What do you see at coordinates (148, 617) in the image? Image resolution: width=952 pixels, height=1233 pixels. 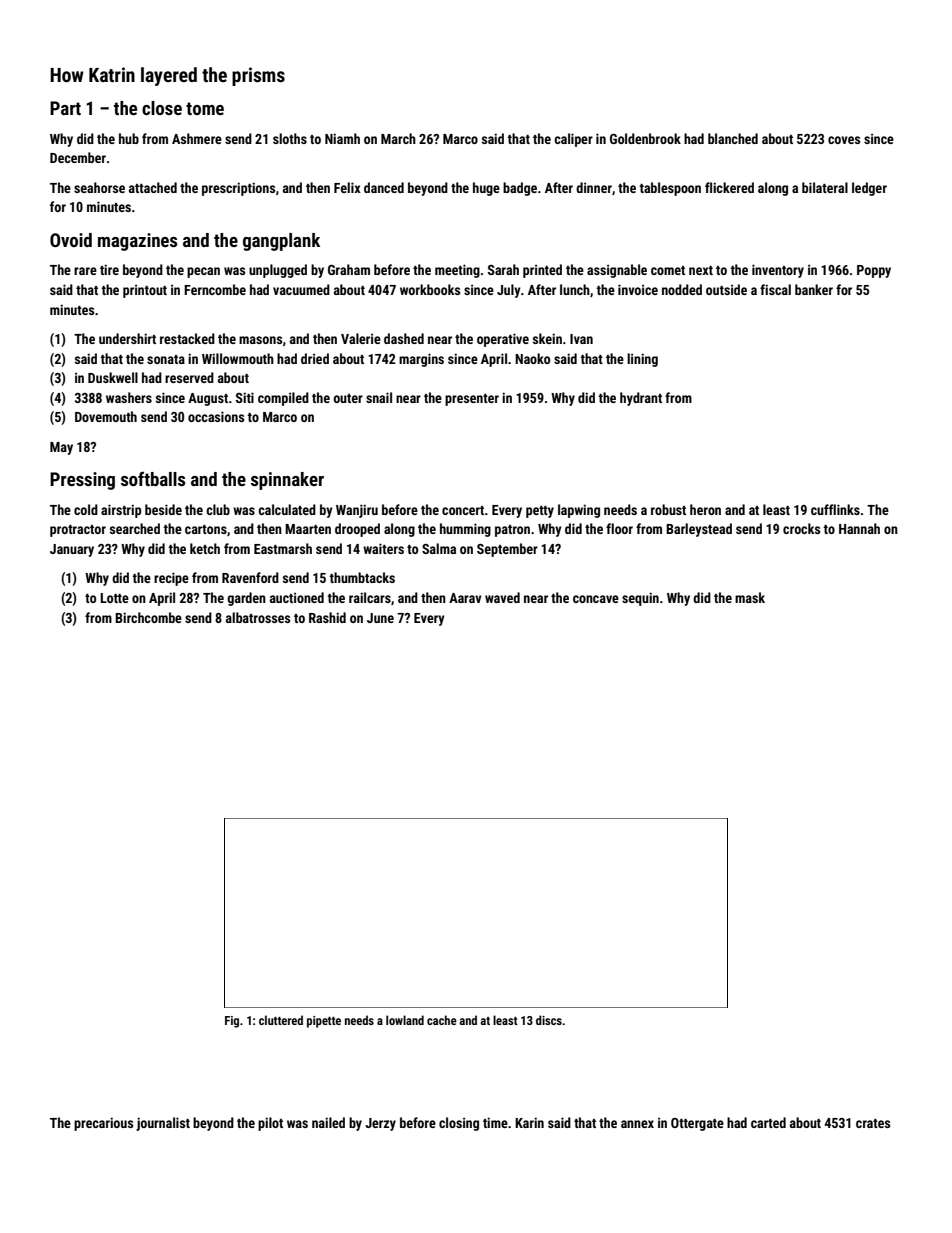 I see `Birchcombe` at bounding box center [148, 617].
